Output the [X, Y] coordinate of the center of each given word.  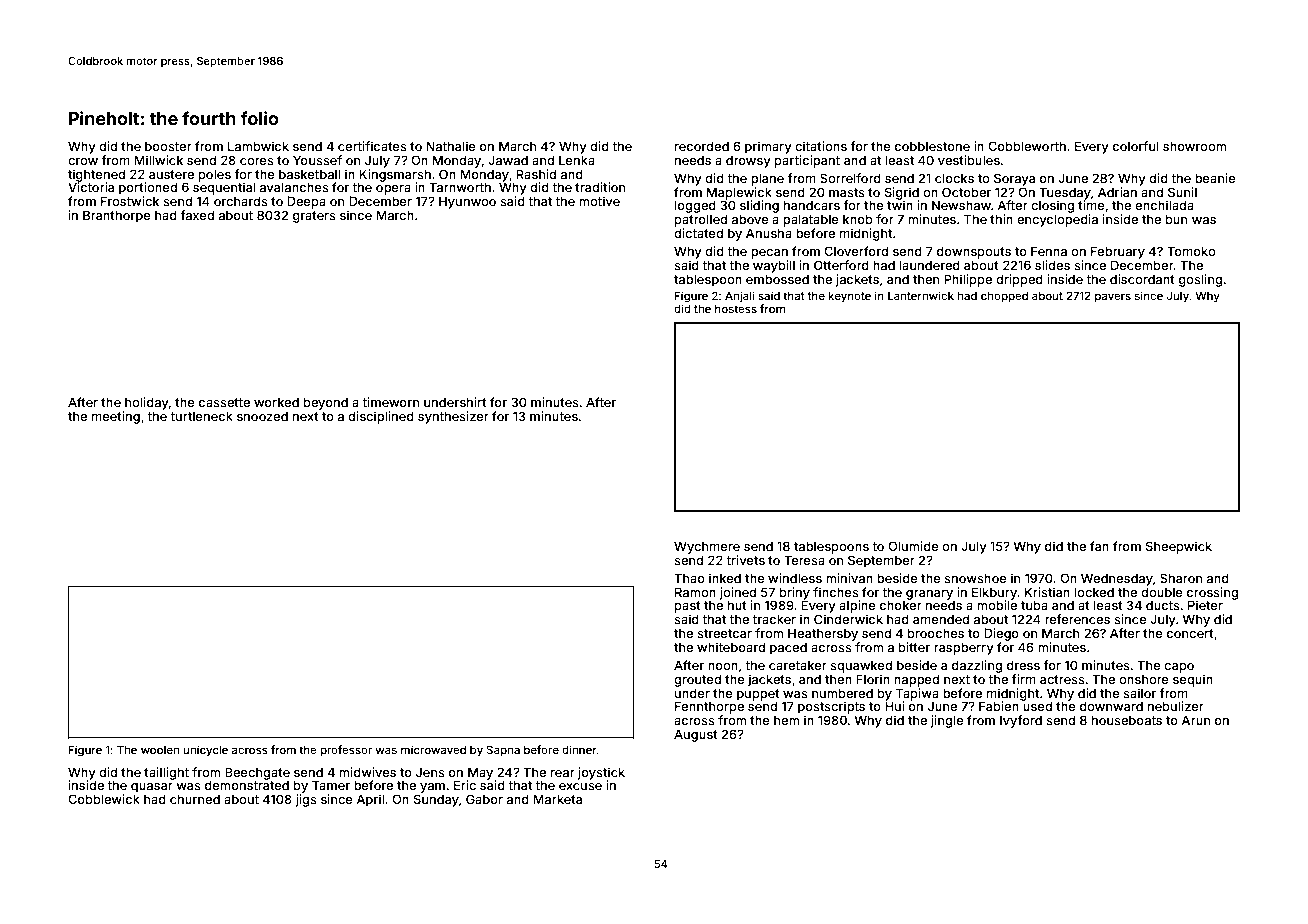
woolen [160, 750]
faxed [197, 215]
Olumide [913, 546]
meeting [116, 417]
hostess [736, 309]
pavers [1113, 298]
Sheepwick [1179, 547]
